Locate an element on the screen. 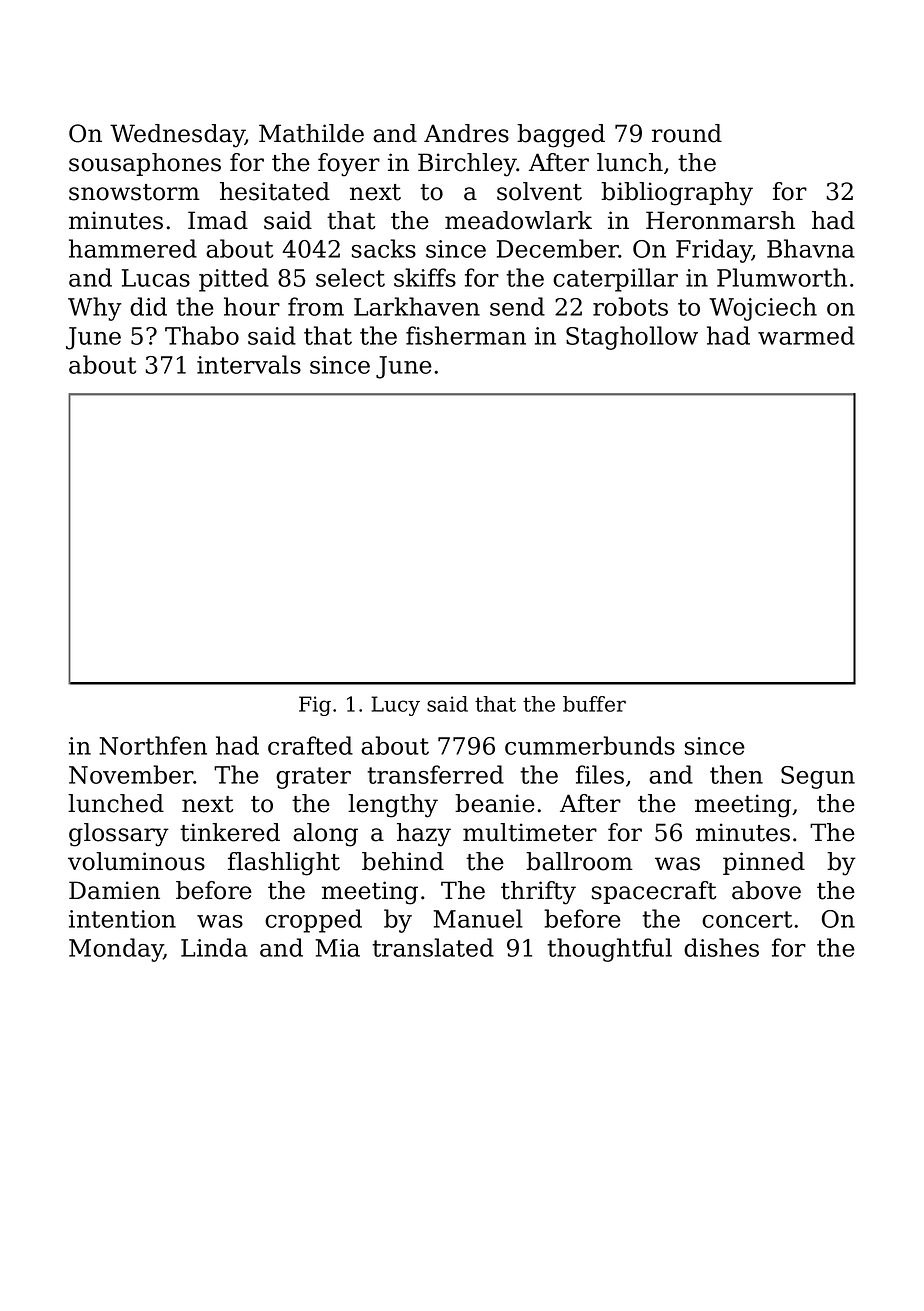 Image resolution: width=924 pixels, height=1311 pixels. bibliography is located at coordinates (677, 194).
